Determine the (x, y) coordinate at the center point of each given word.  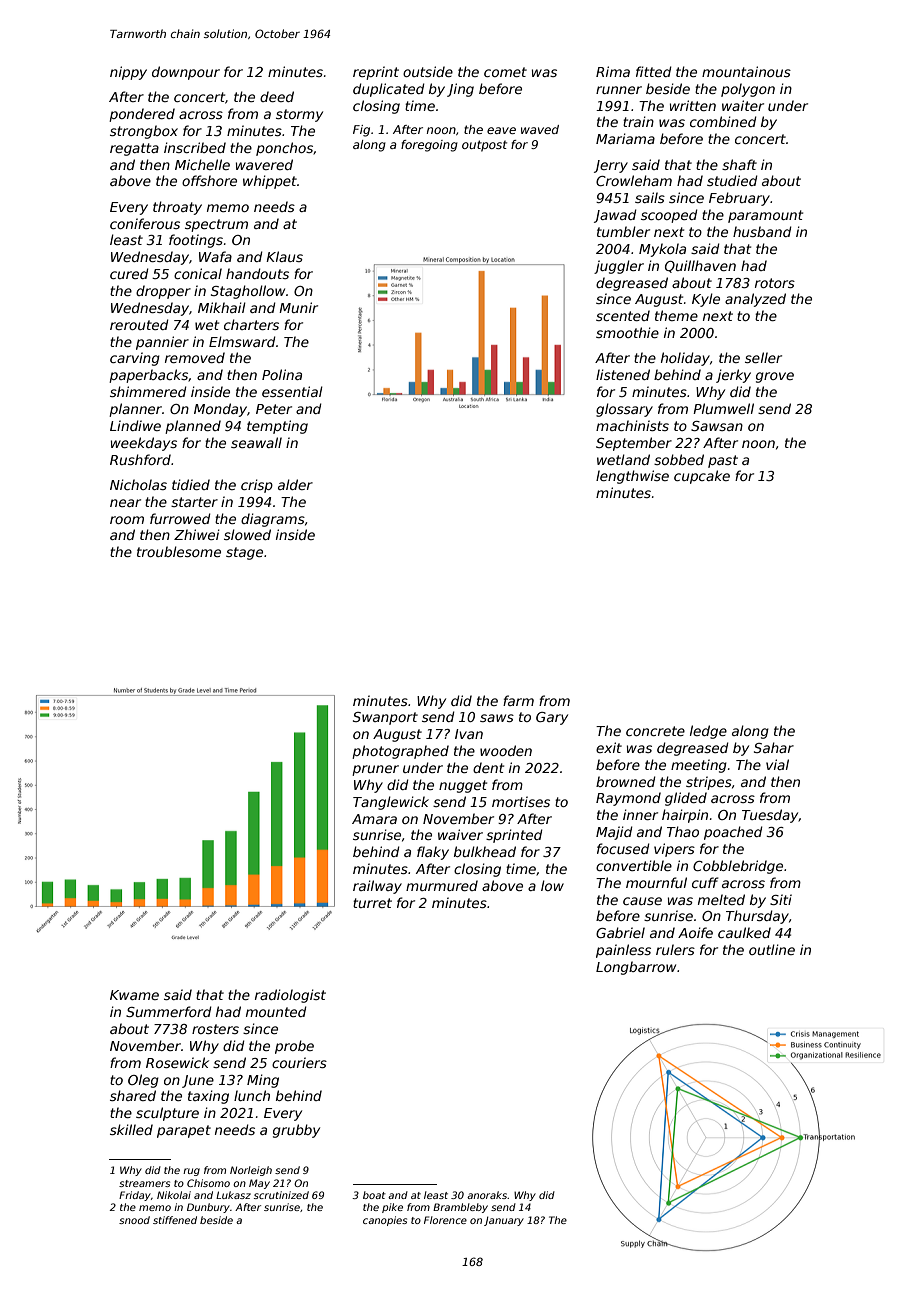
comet (505, 72)
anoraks (487, 1195)
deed (277, 96)
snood (134, 1220)
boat (374, 1195)
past (723, 461)
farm (518, 700)
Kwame (134, 995)
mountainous (746, 71)
